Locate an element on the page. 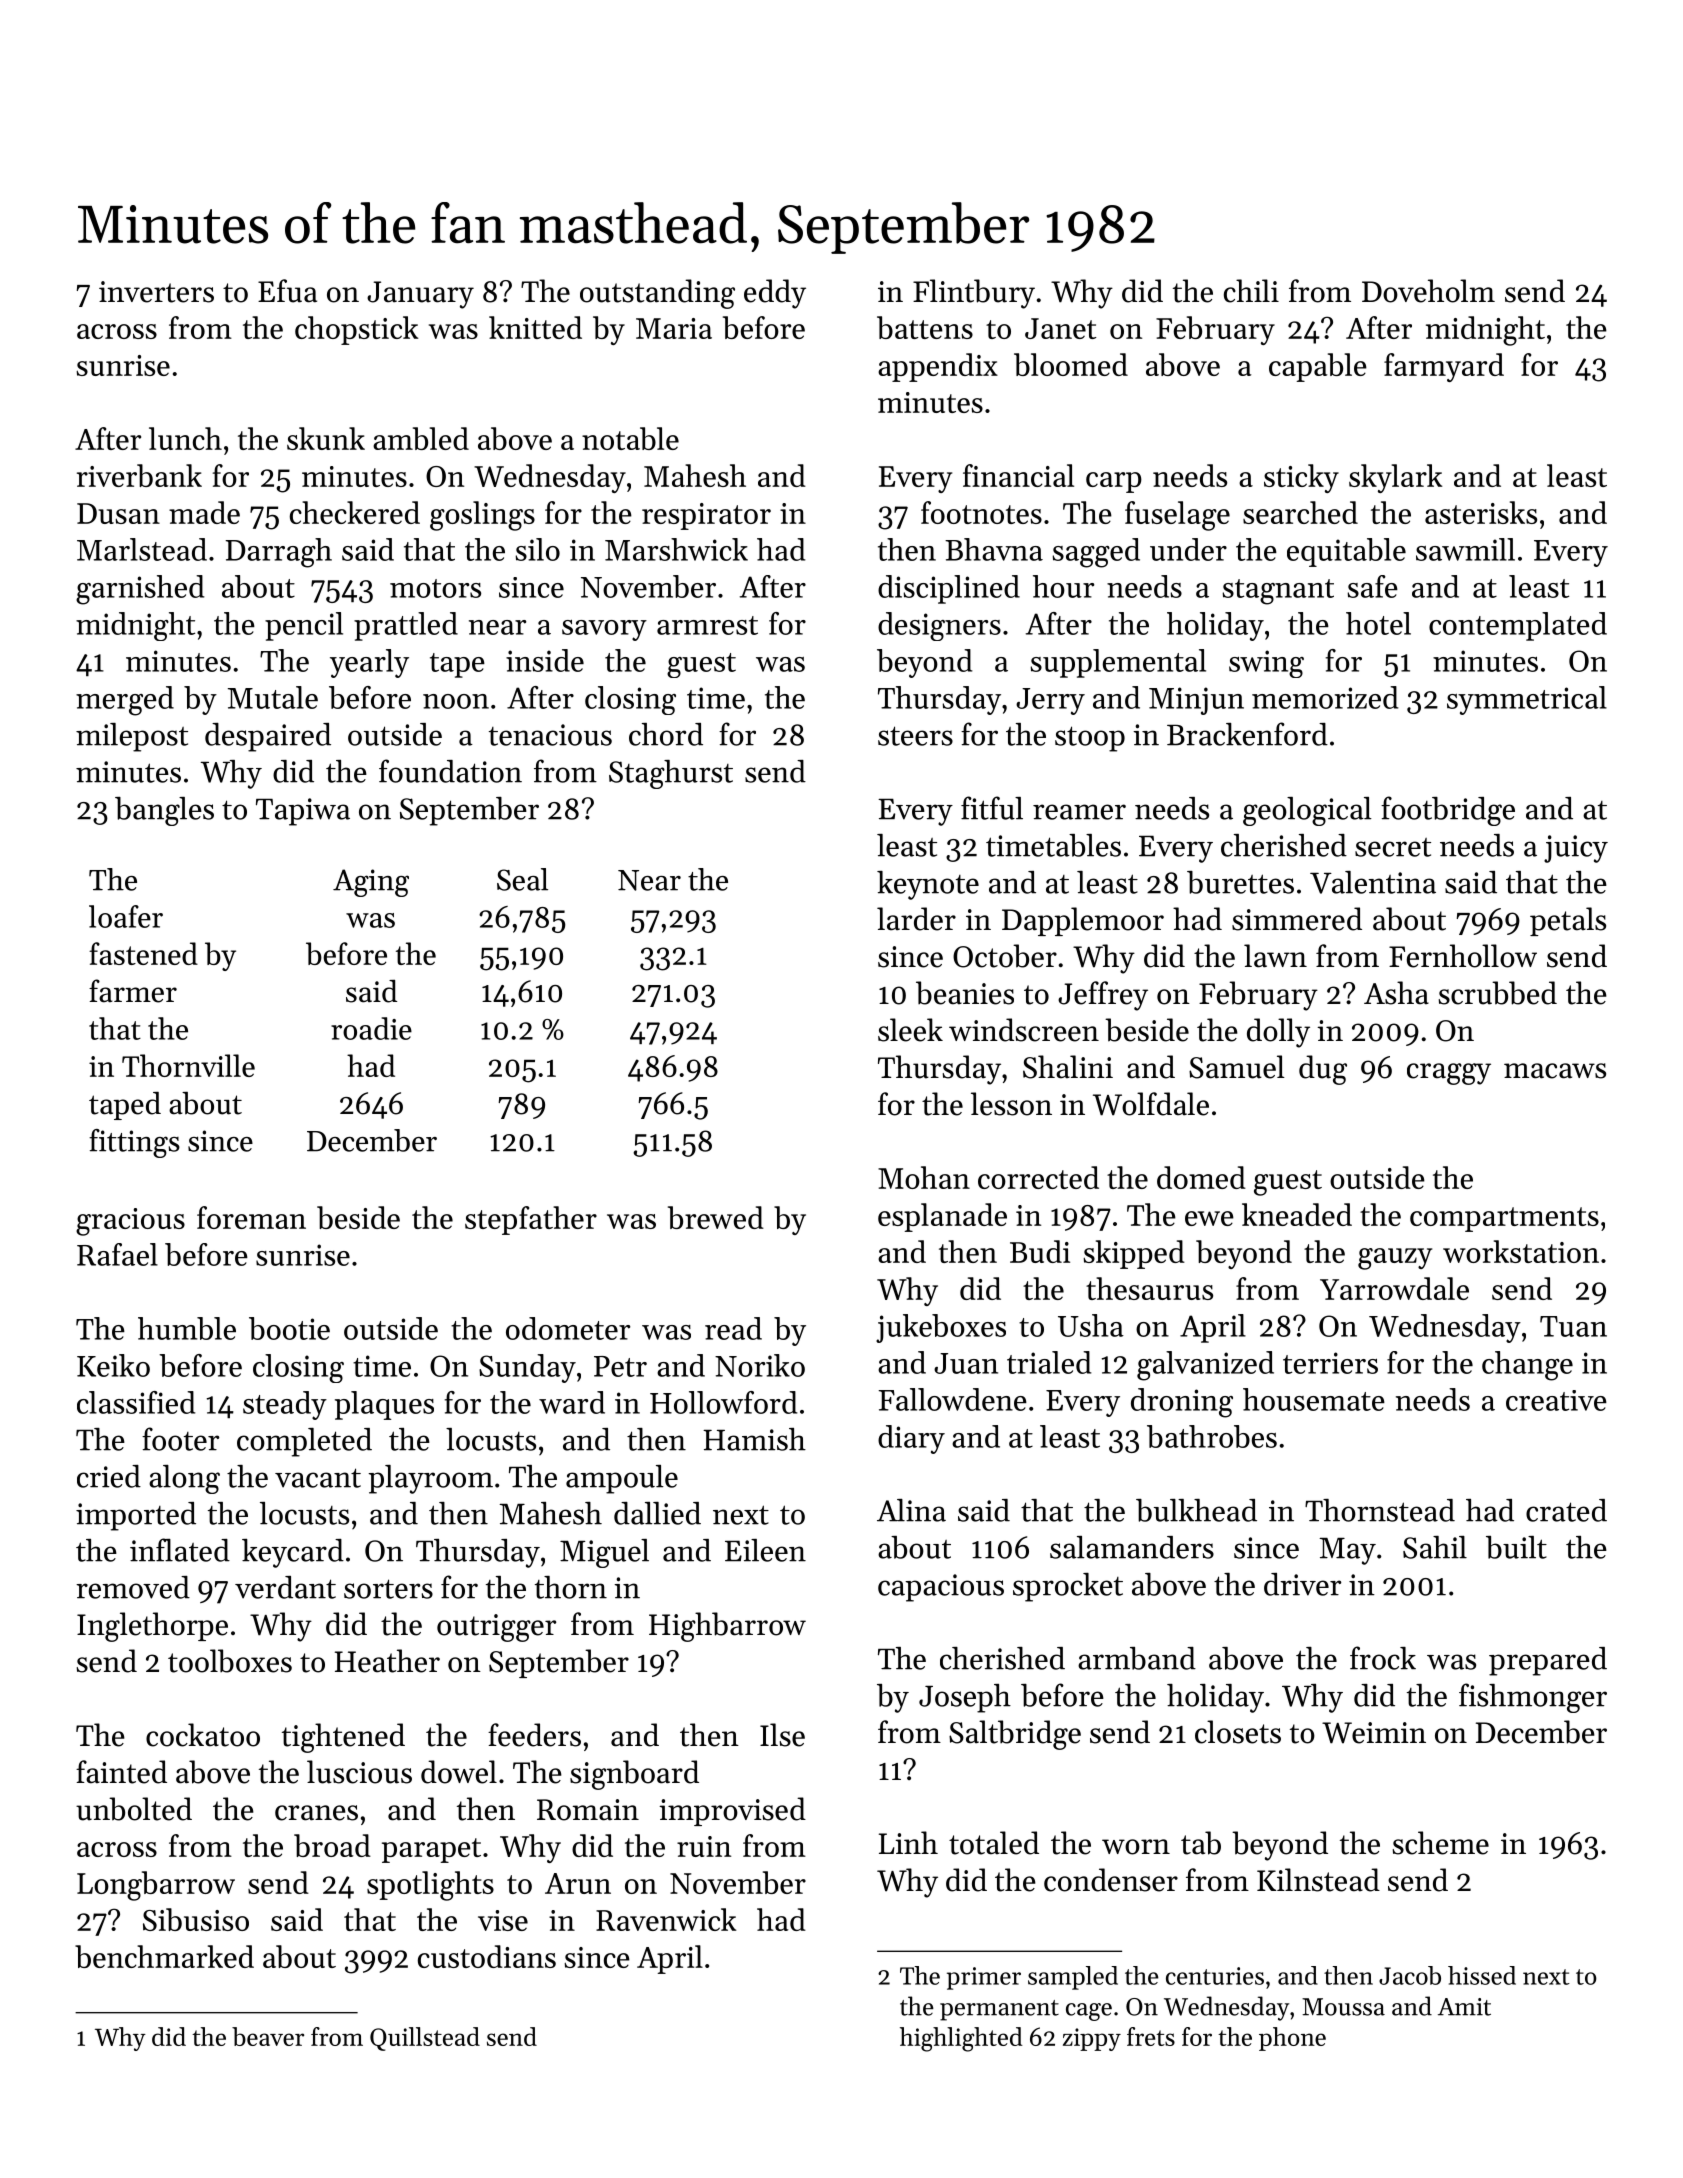  frock is located at coordinates (1383, 1658).
